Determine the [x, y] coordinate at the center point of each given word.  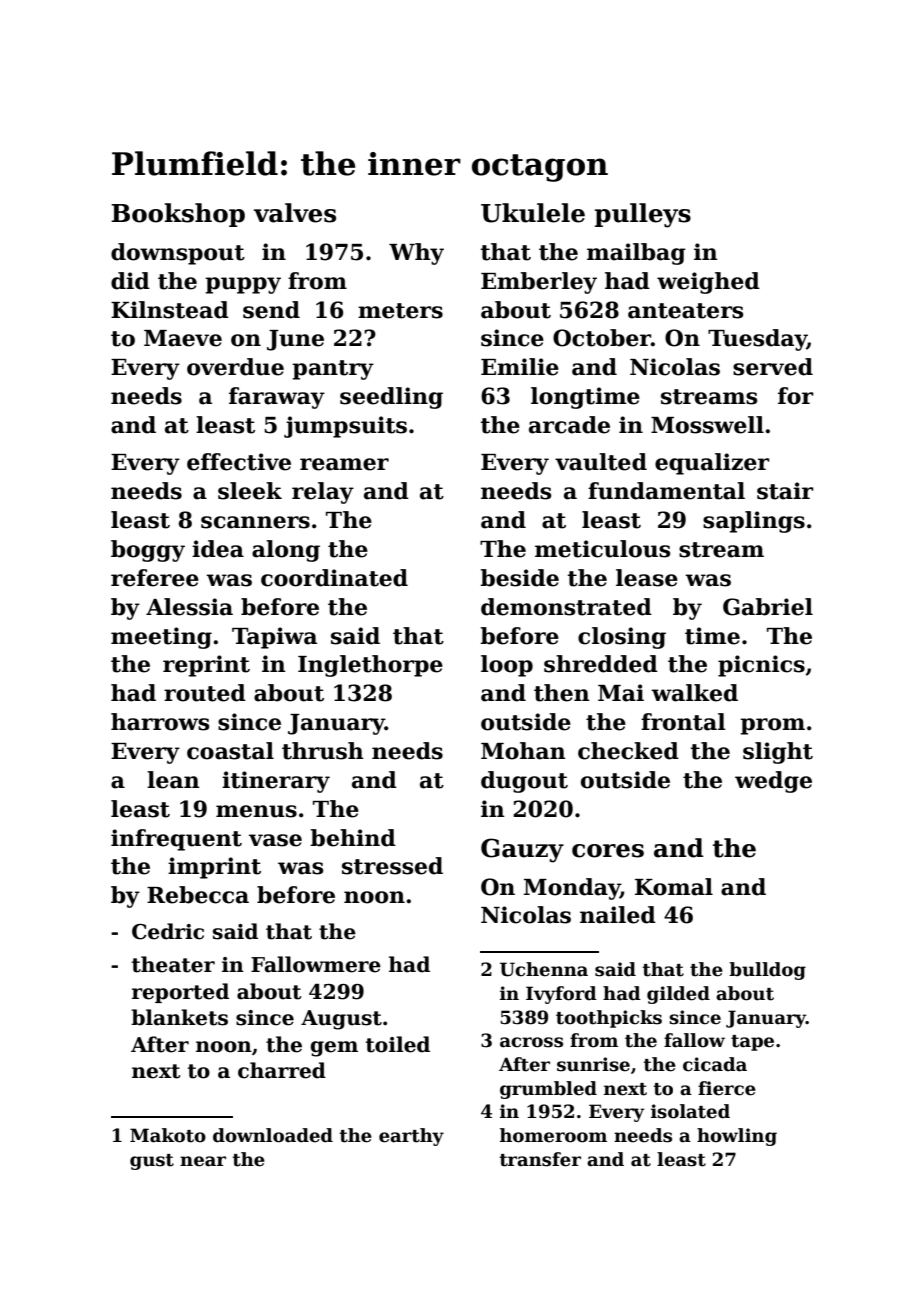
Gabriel [768, 607]
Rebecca [198, 895]
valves [295, 213]
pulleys [643, 215]
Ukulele [533, 213]
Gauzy [522, 850]
